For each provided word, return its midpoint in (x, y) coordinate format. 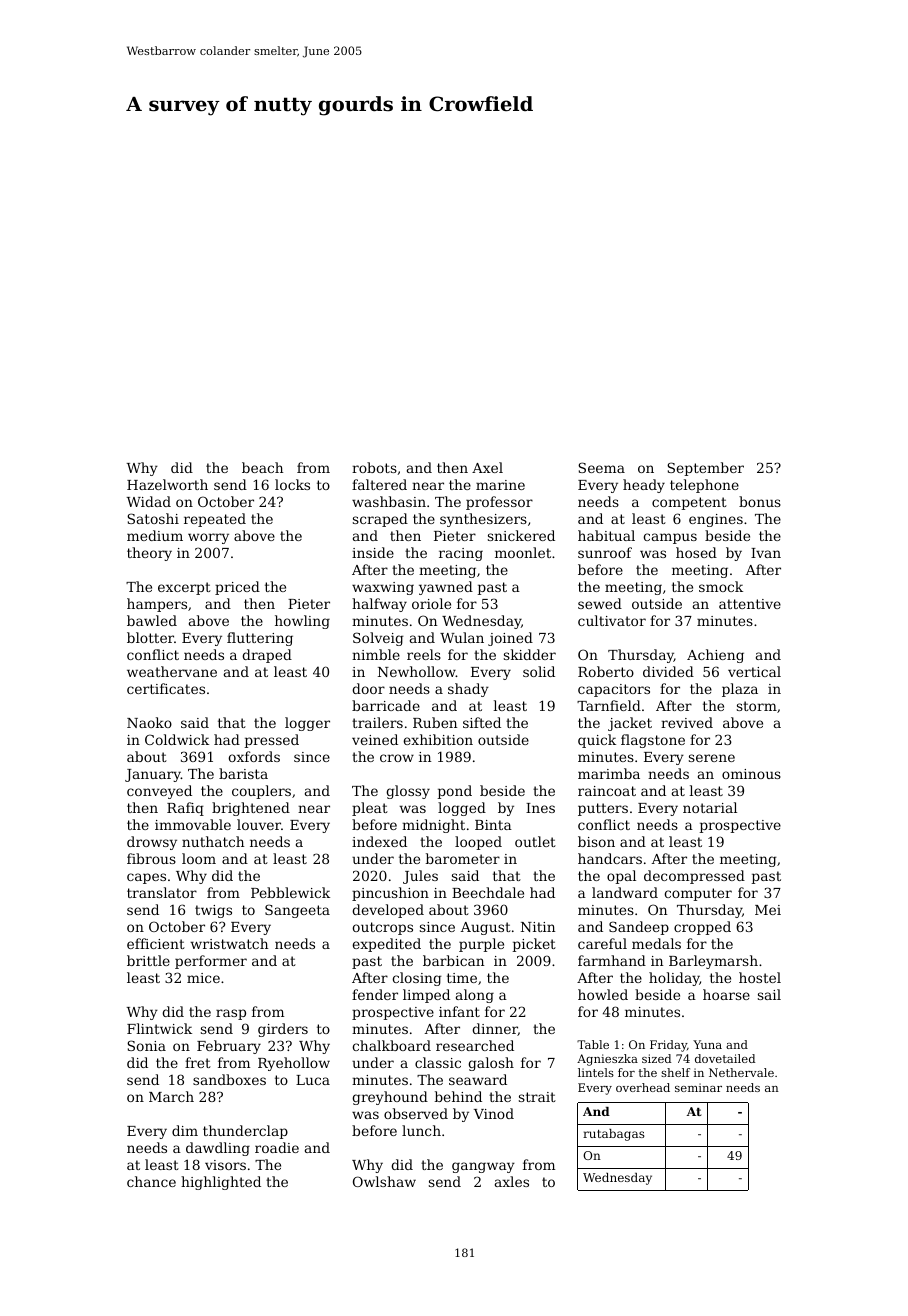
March (171, 1096)
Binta (493, 825)
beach (262, 467)
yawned (446, 588)
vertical (754, 671)
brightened (251, 809)
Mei (768, 910)
